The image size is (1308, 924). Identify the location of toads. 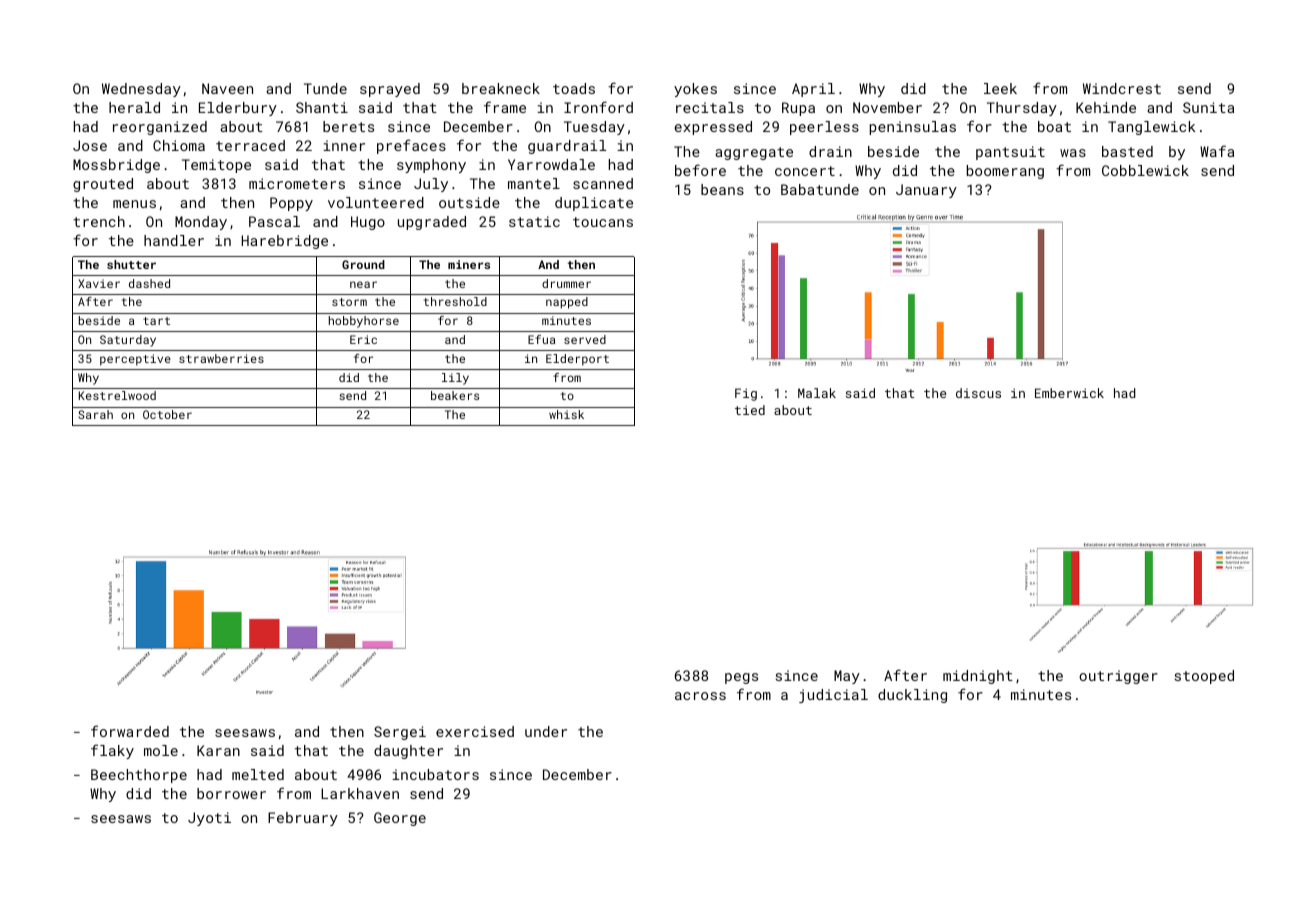
(574, 88).
